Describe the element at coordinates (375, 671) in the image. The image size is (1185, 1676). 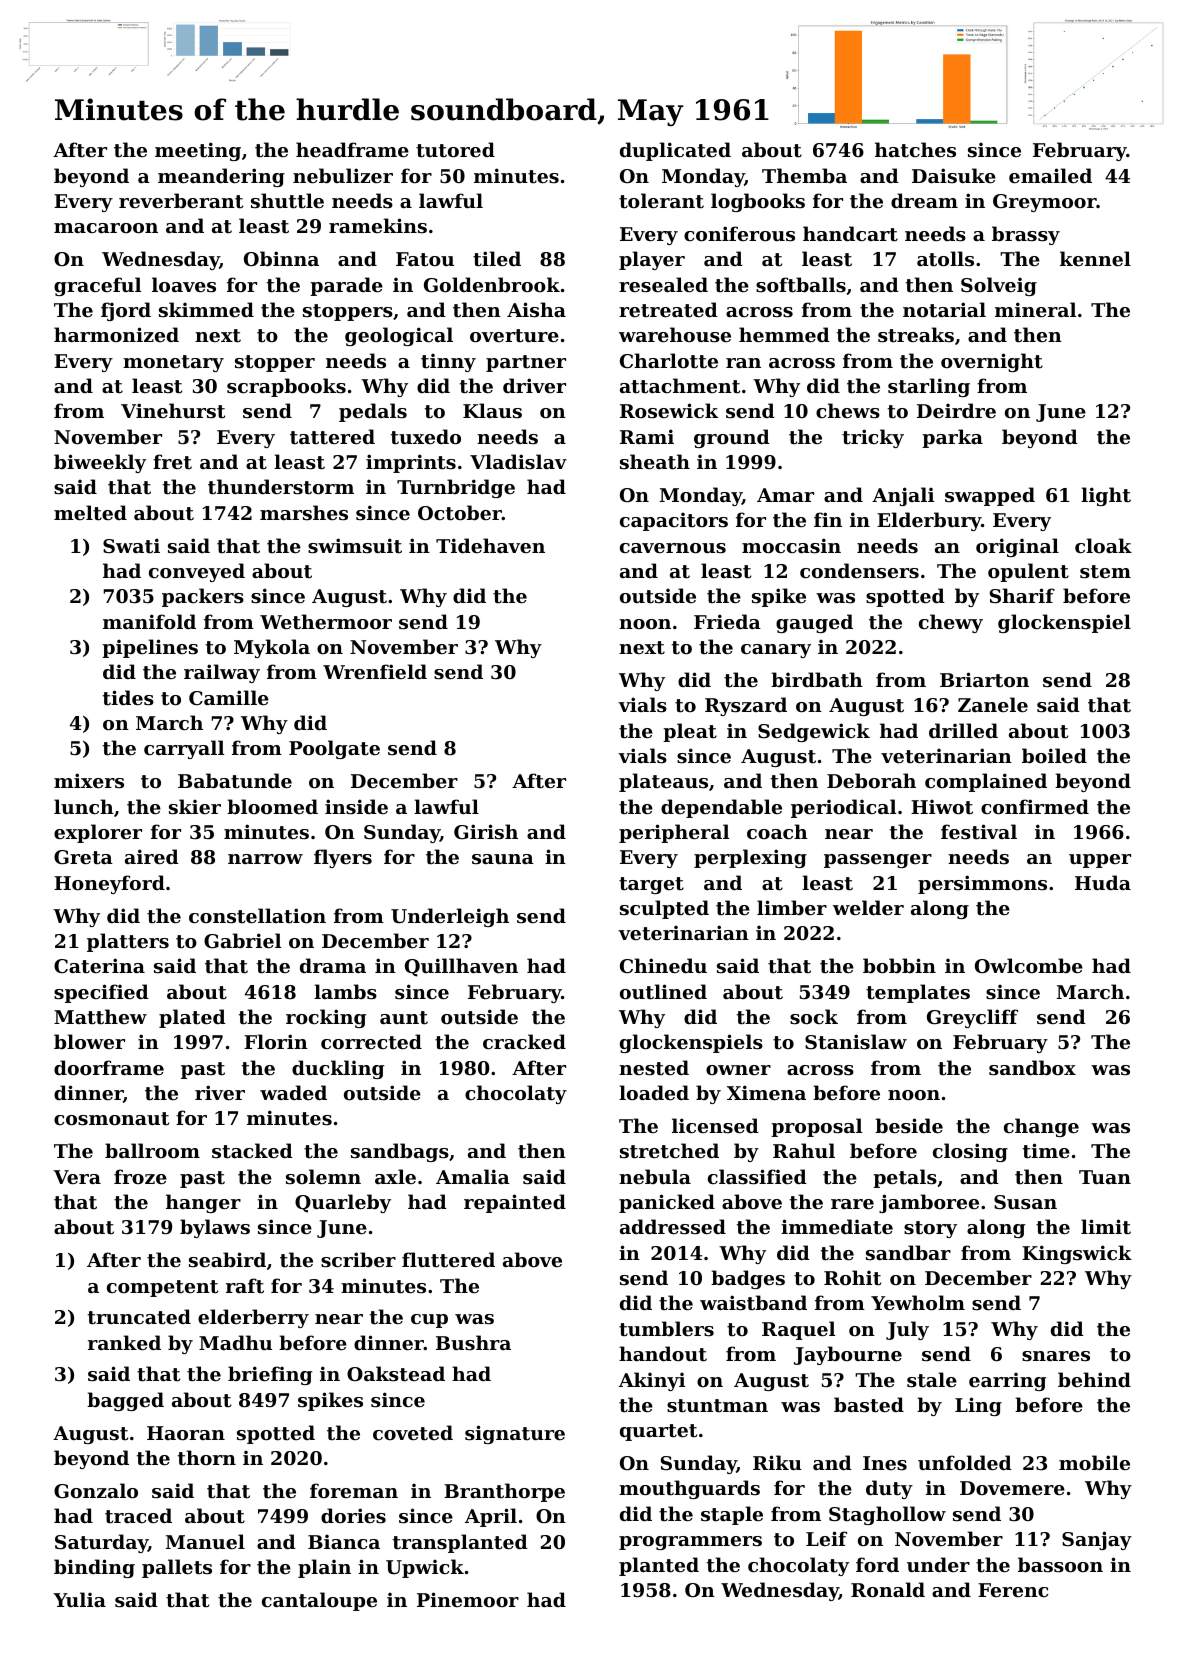
I see `Wrenfield` at that location.
